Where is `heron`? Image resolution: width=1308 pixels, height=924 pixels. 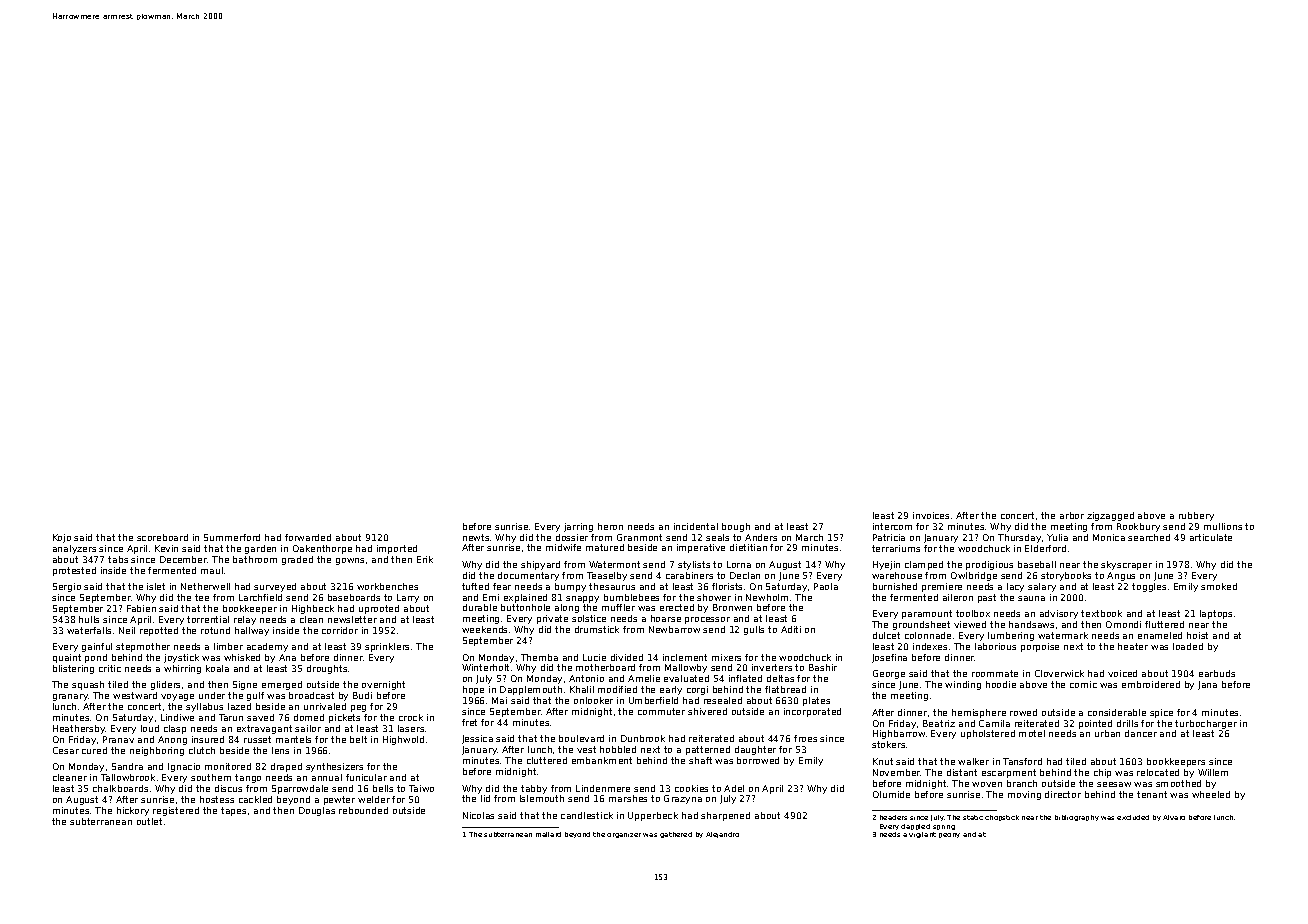 heron is located at coordinates (610, 526).
